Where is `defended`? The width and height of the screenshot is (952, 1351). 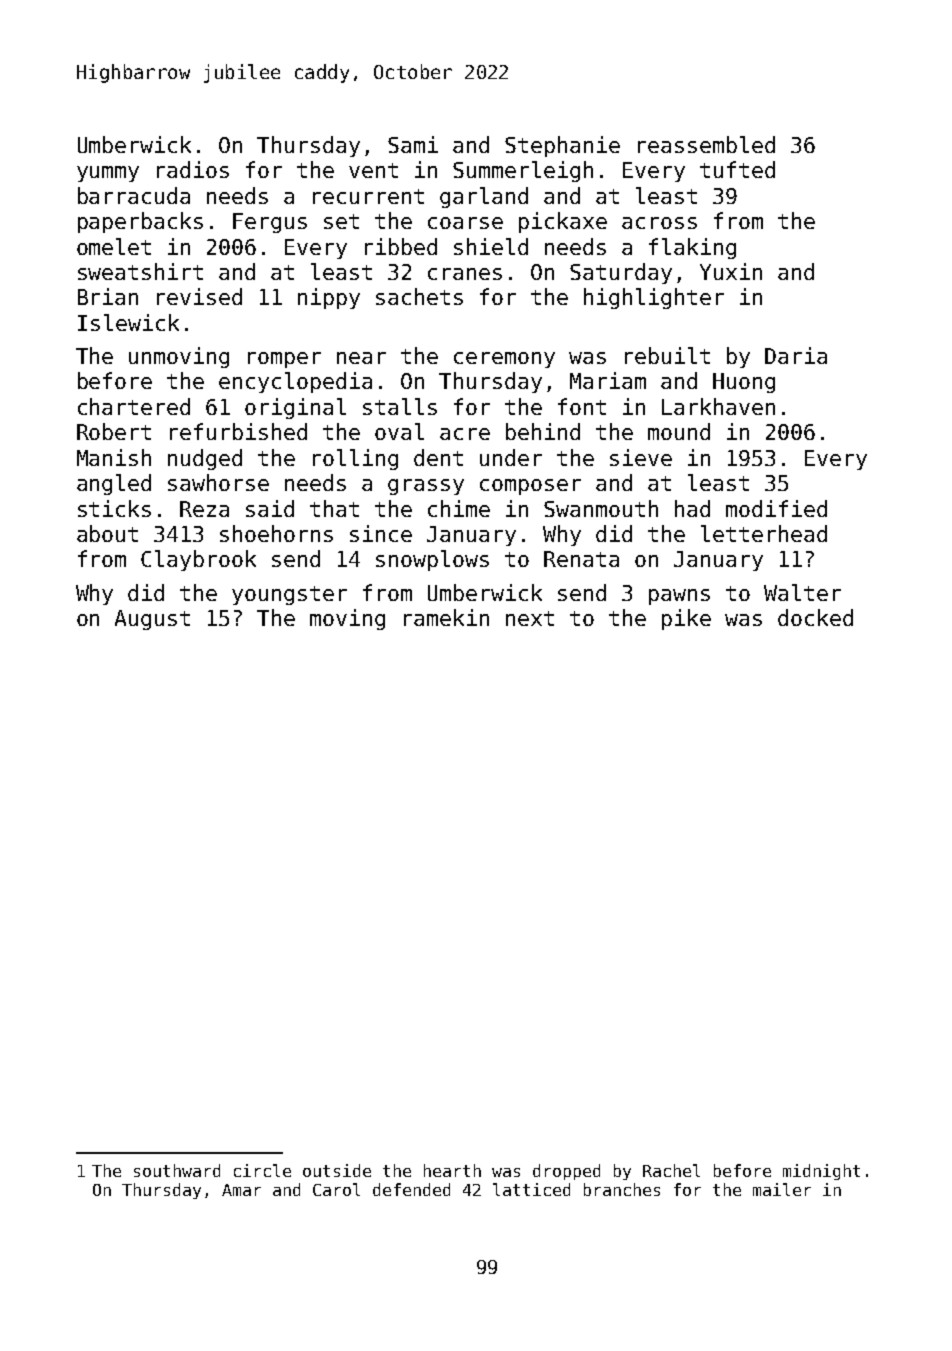
defended is located at coordinates (411, 1189).
